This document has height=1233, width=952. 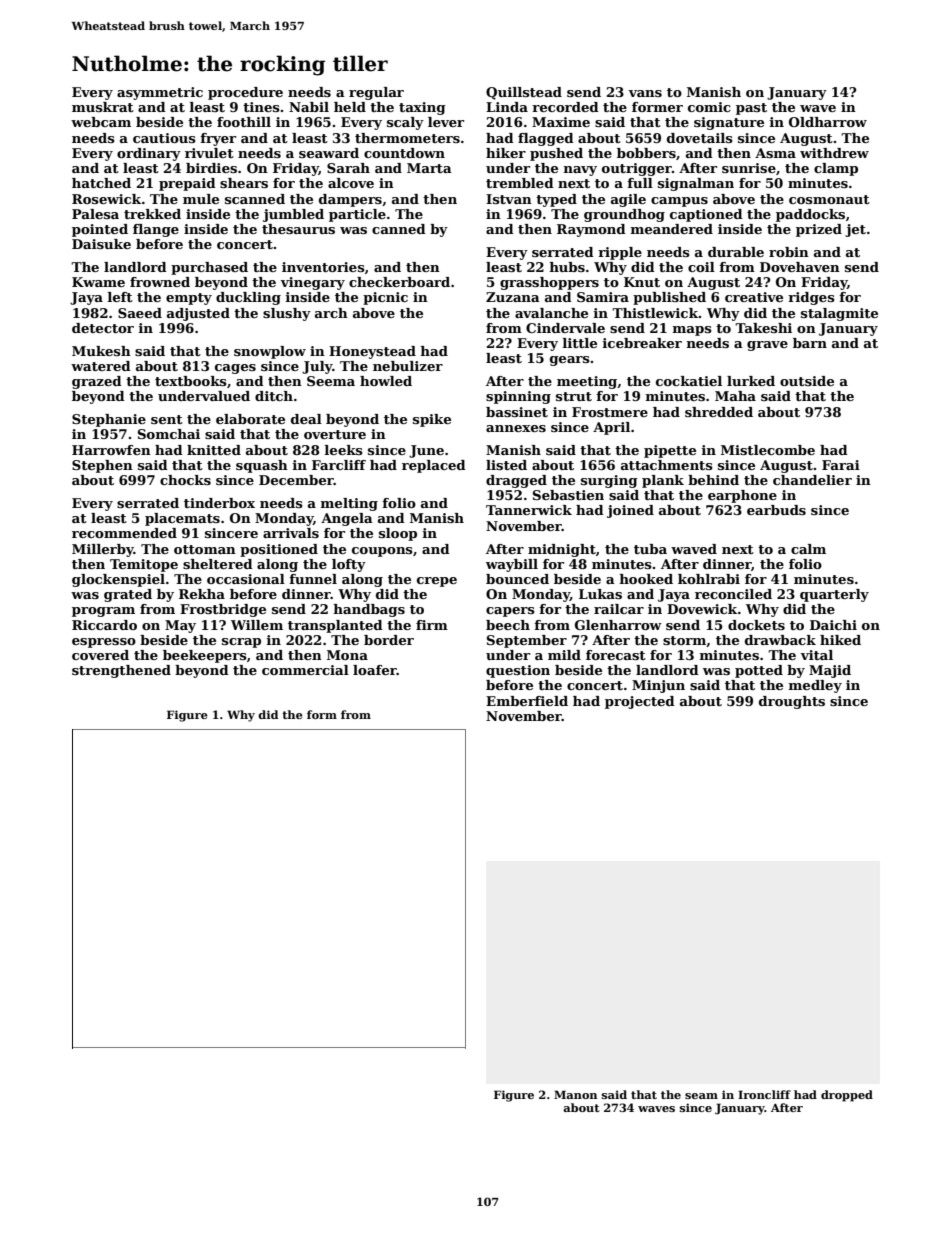 What do you see at coordinates (834, 595) in the document?
I see `quarterly` at bounding box center [834, 595].
